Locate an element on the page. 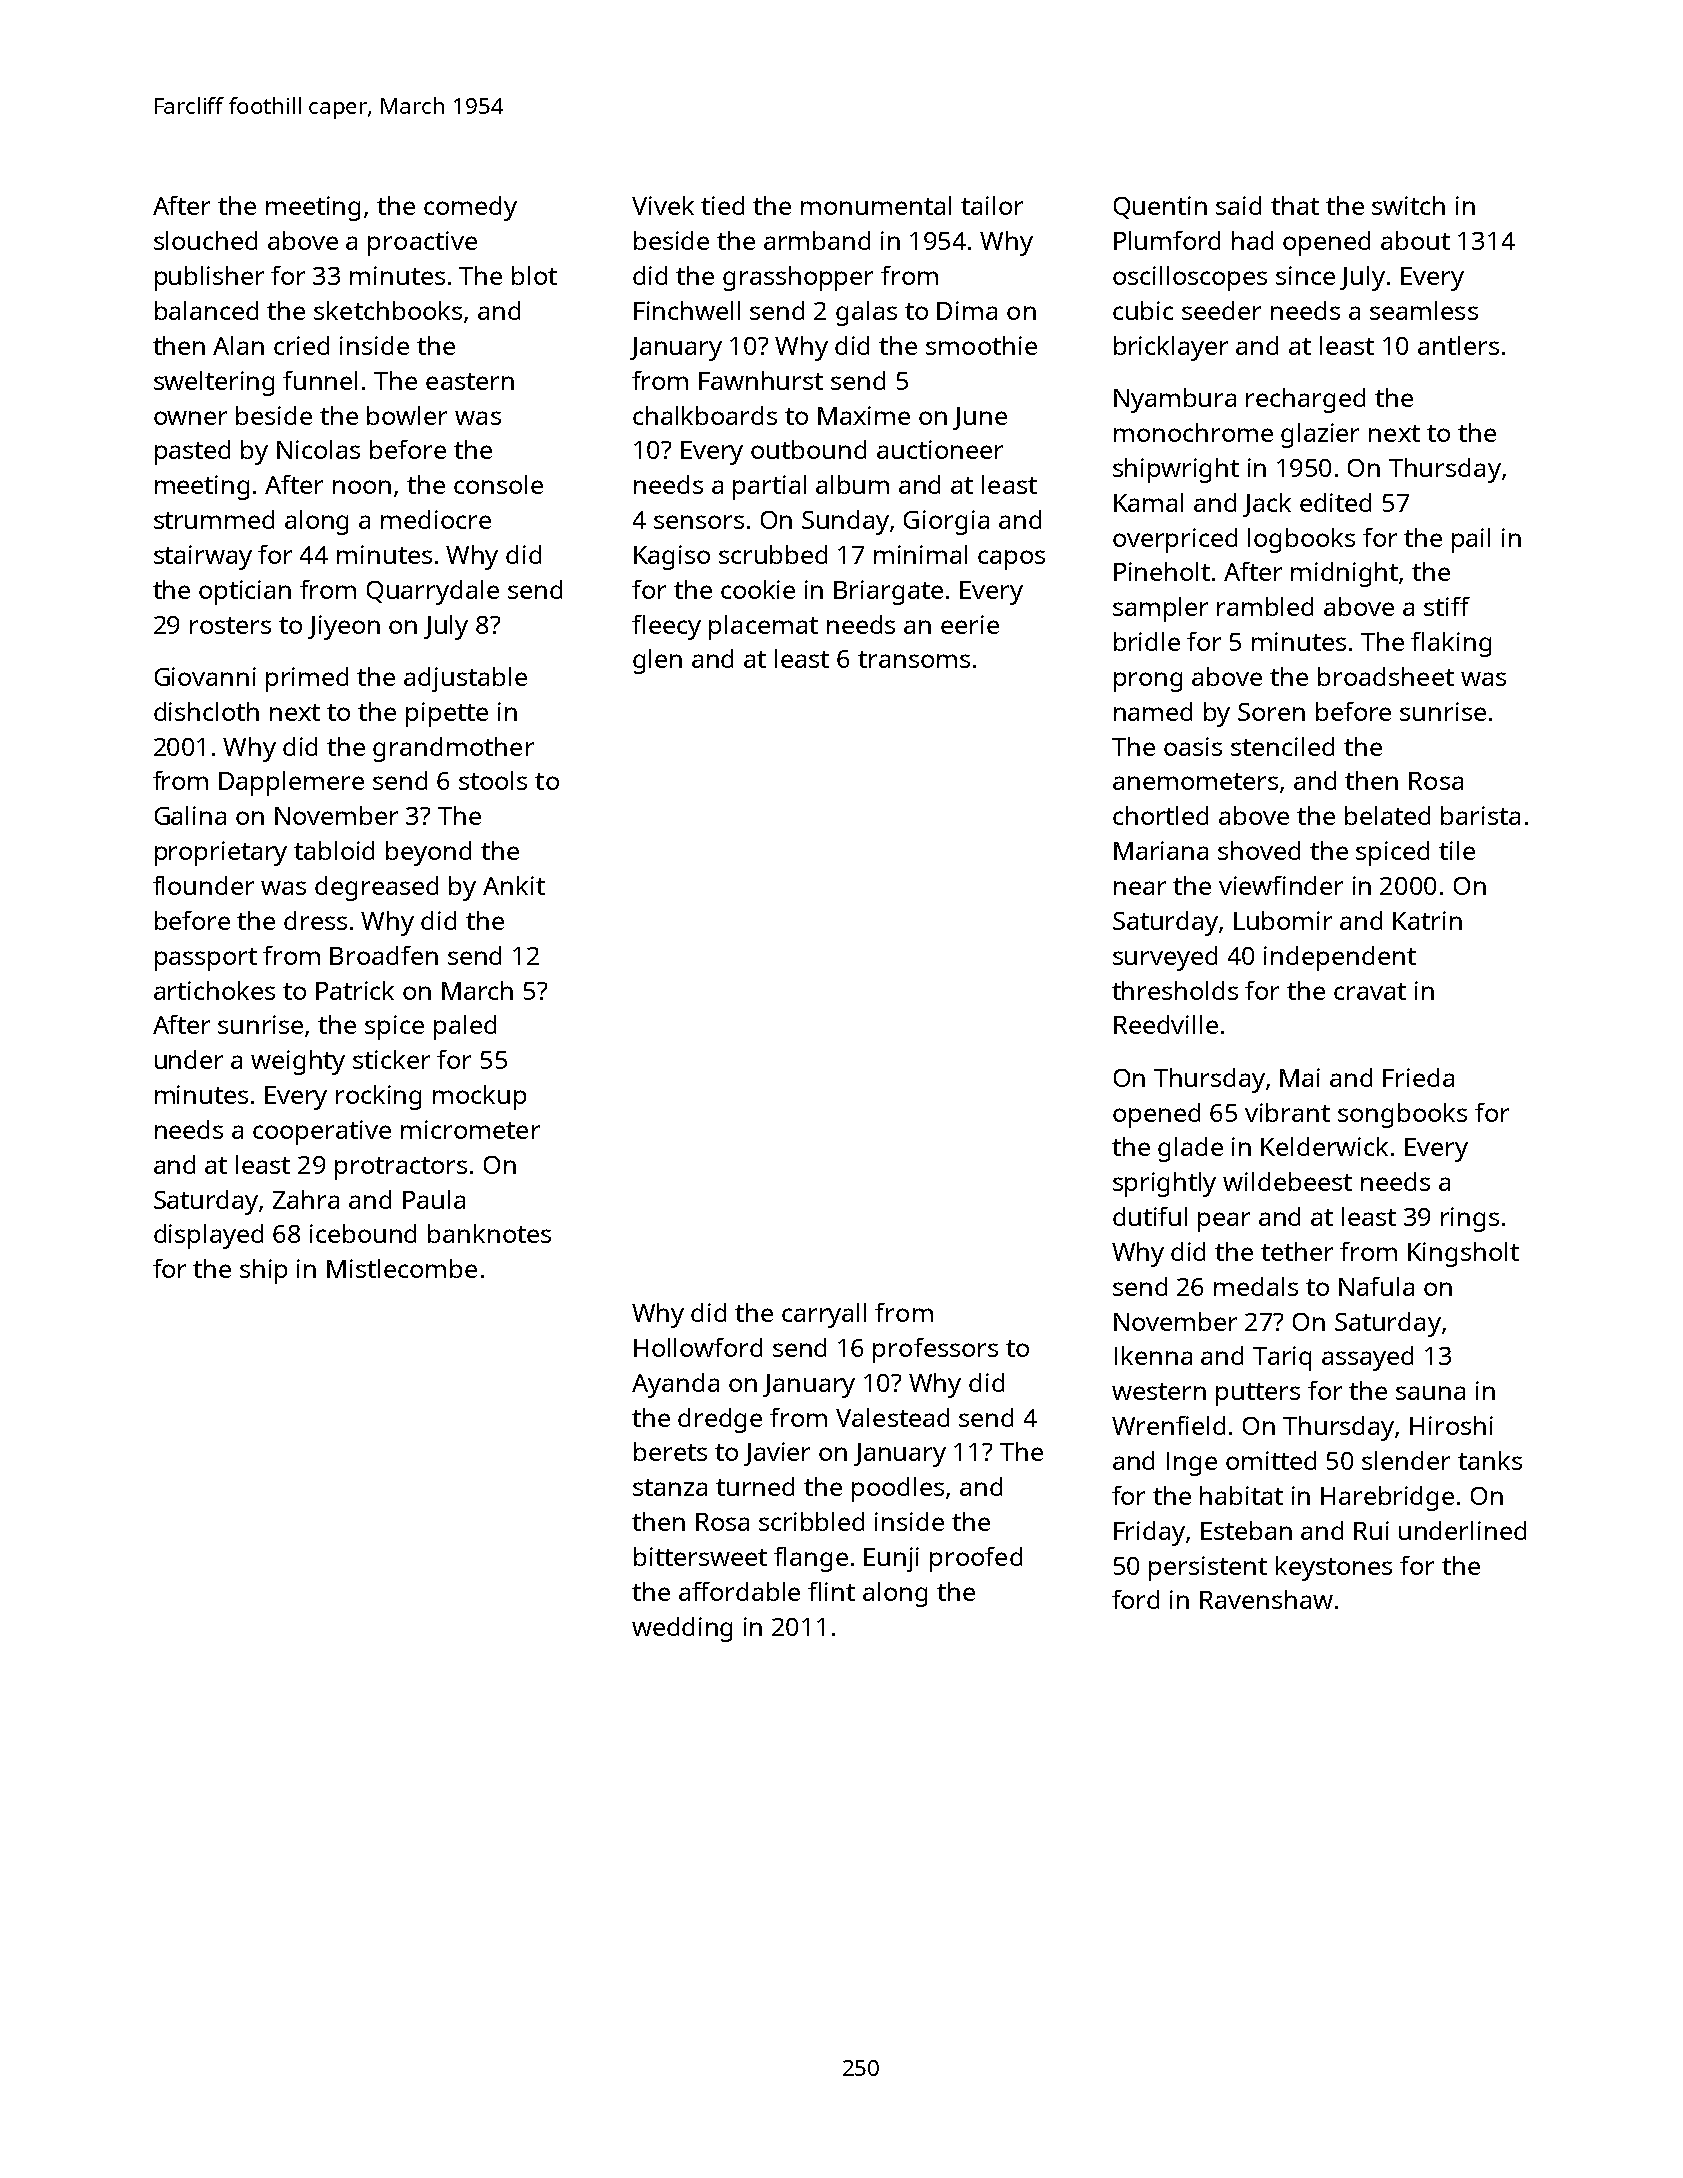 The image size is (1683, 2178). console is located at coordinates (498, 484).
